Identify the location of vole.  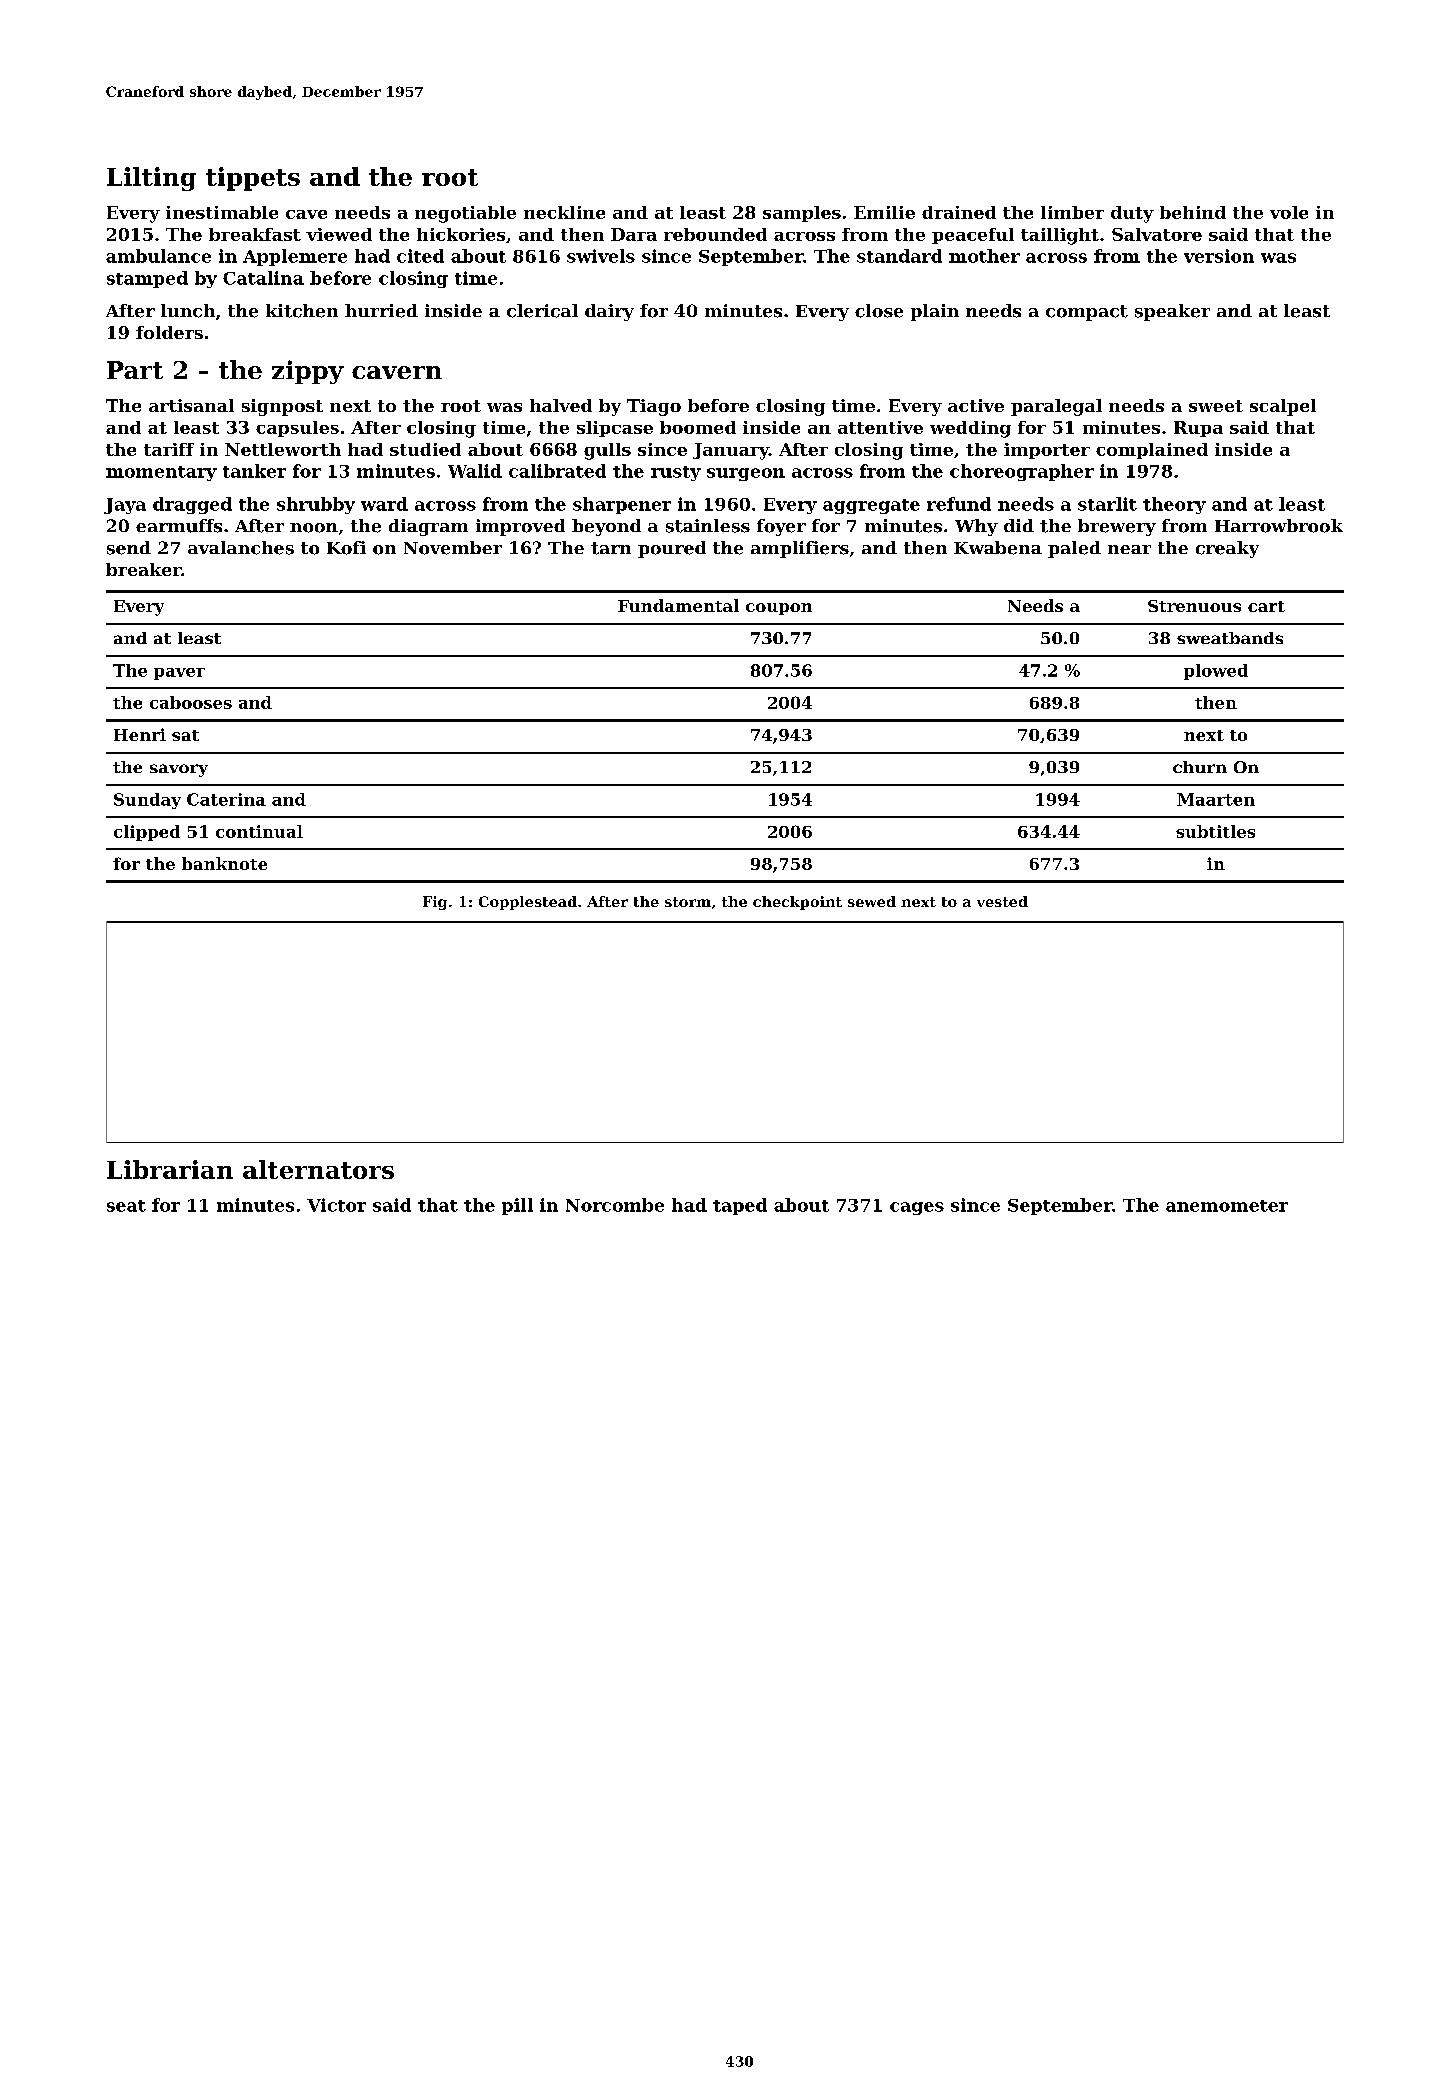
(1289, 212).
